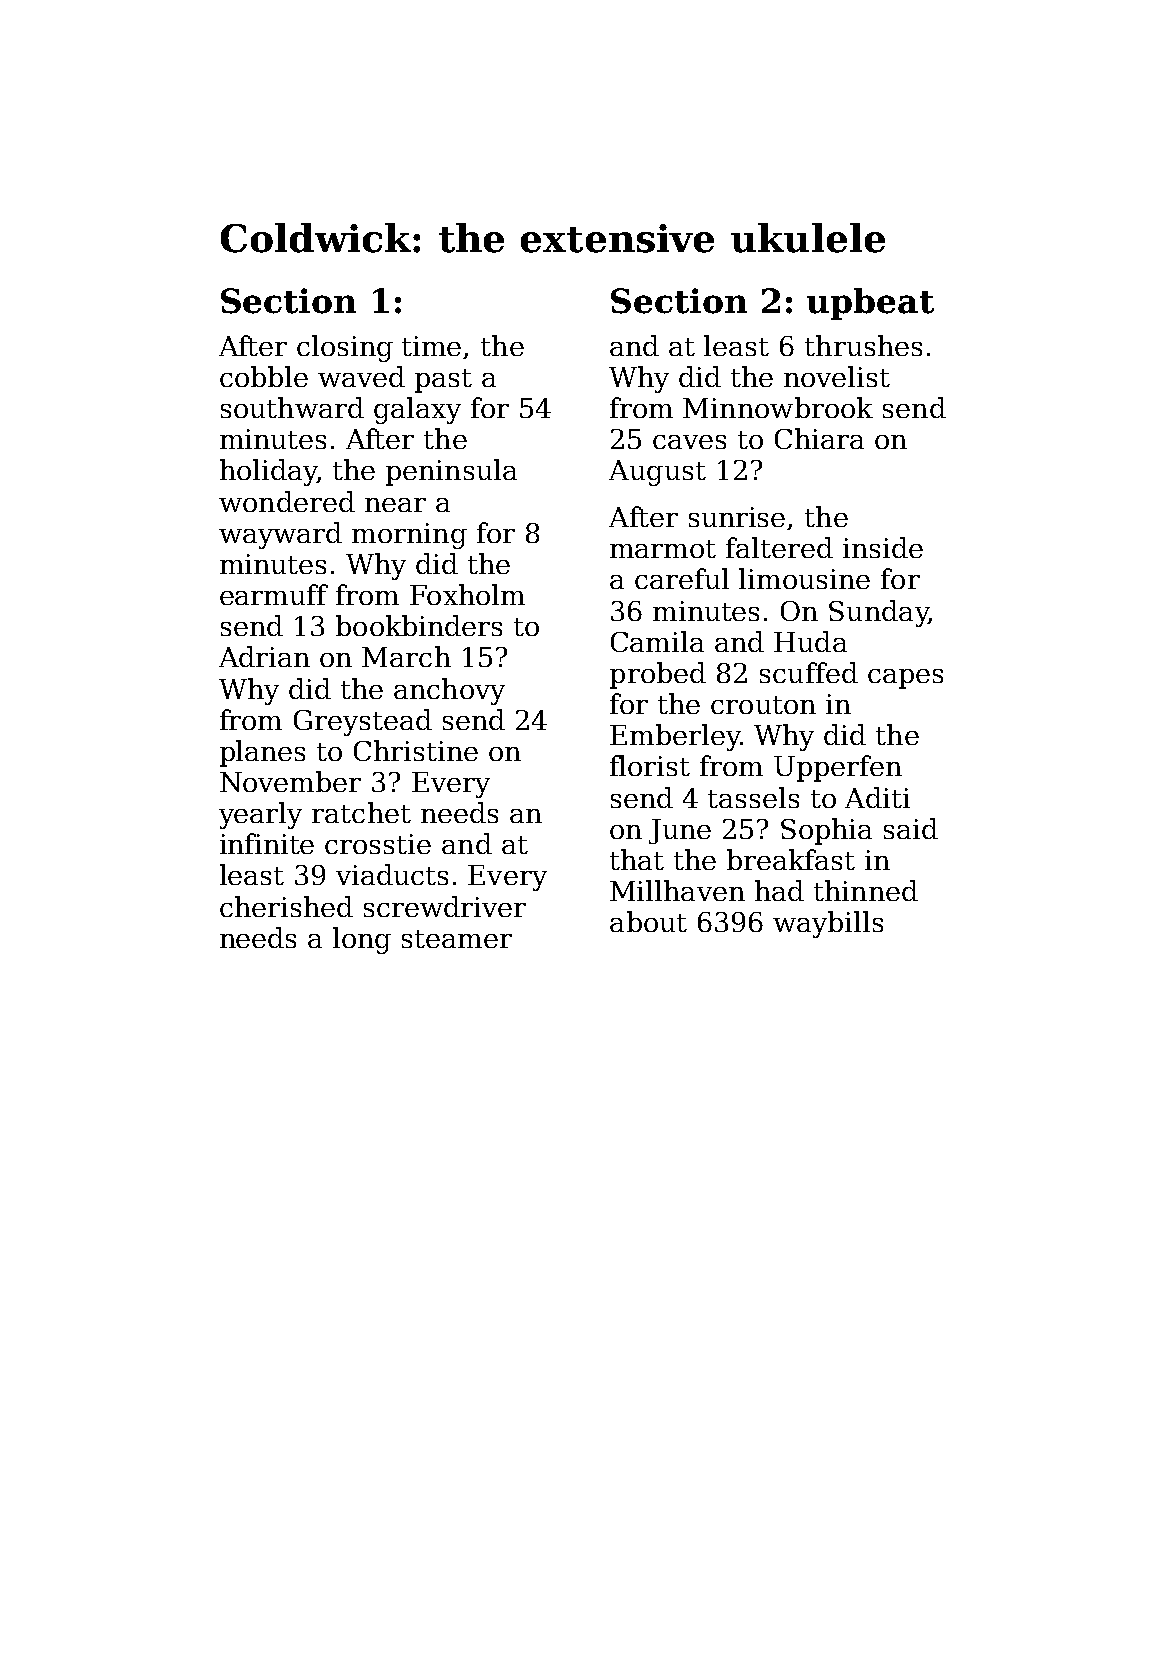  I want to click on anchovy, so click(449, 691).
